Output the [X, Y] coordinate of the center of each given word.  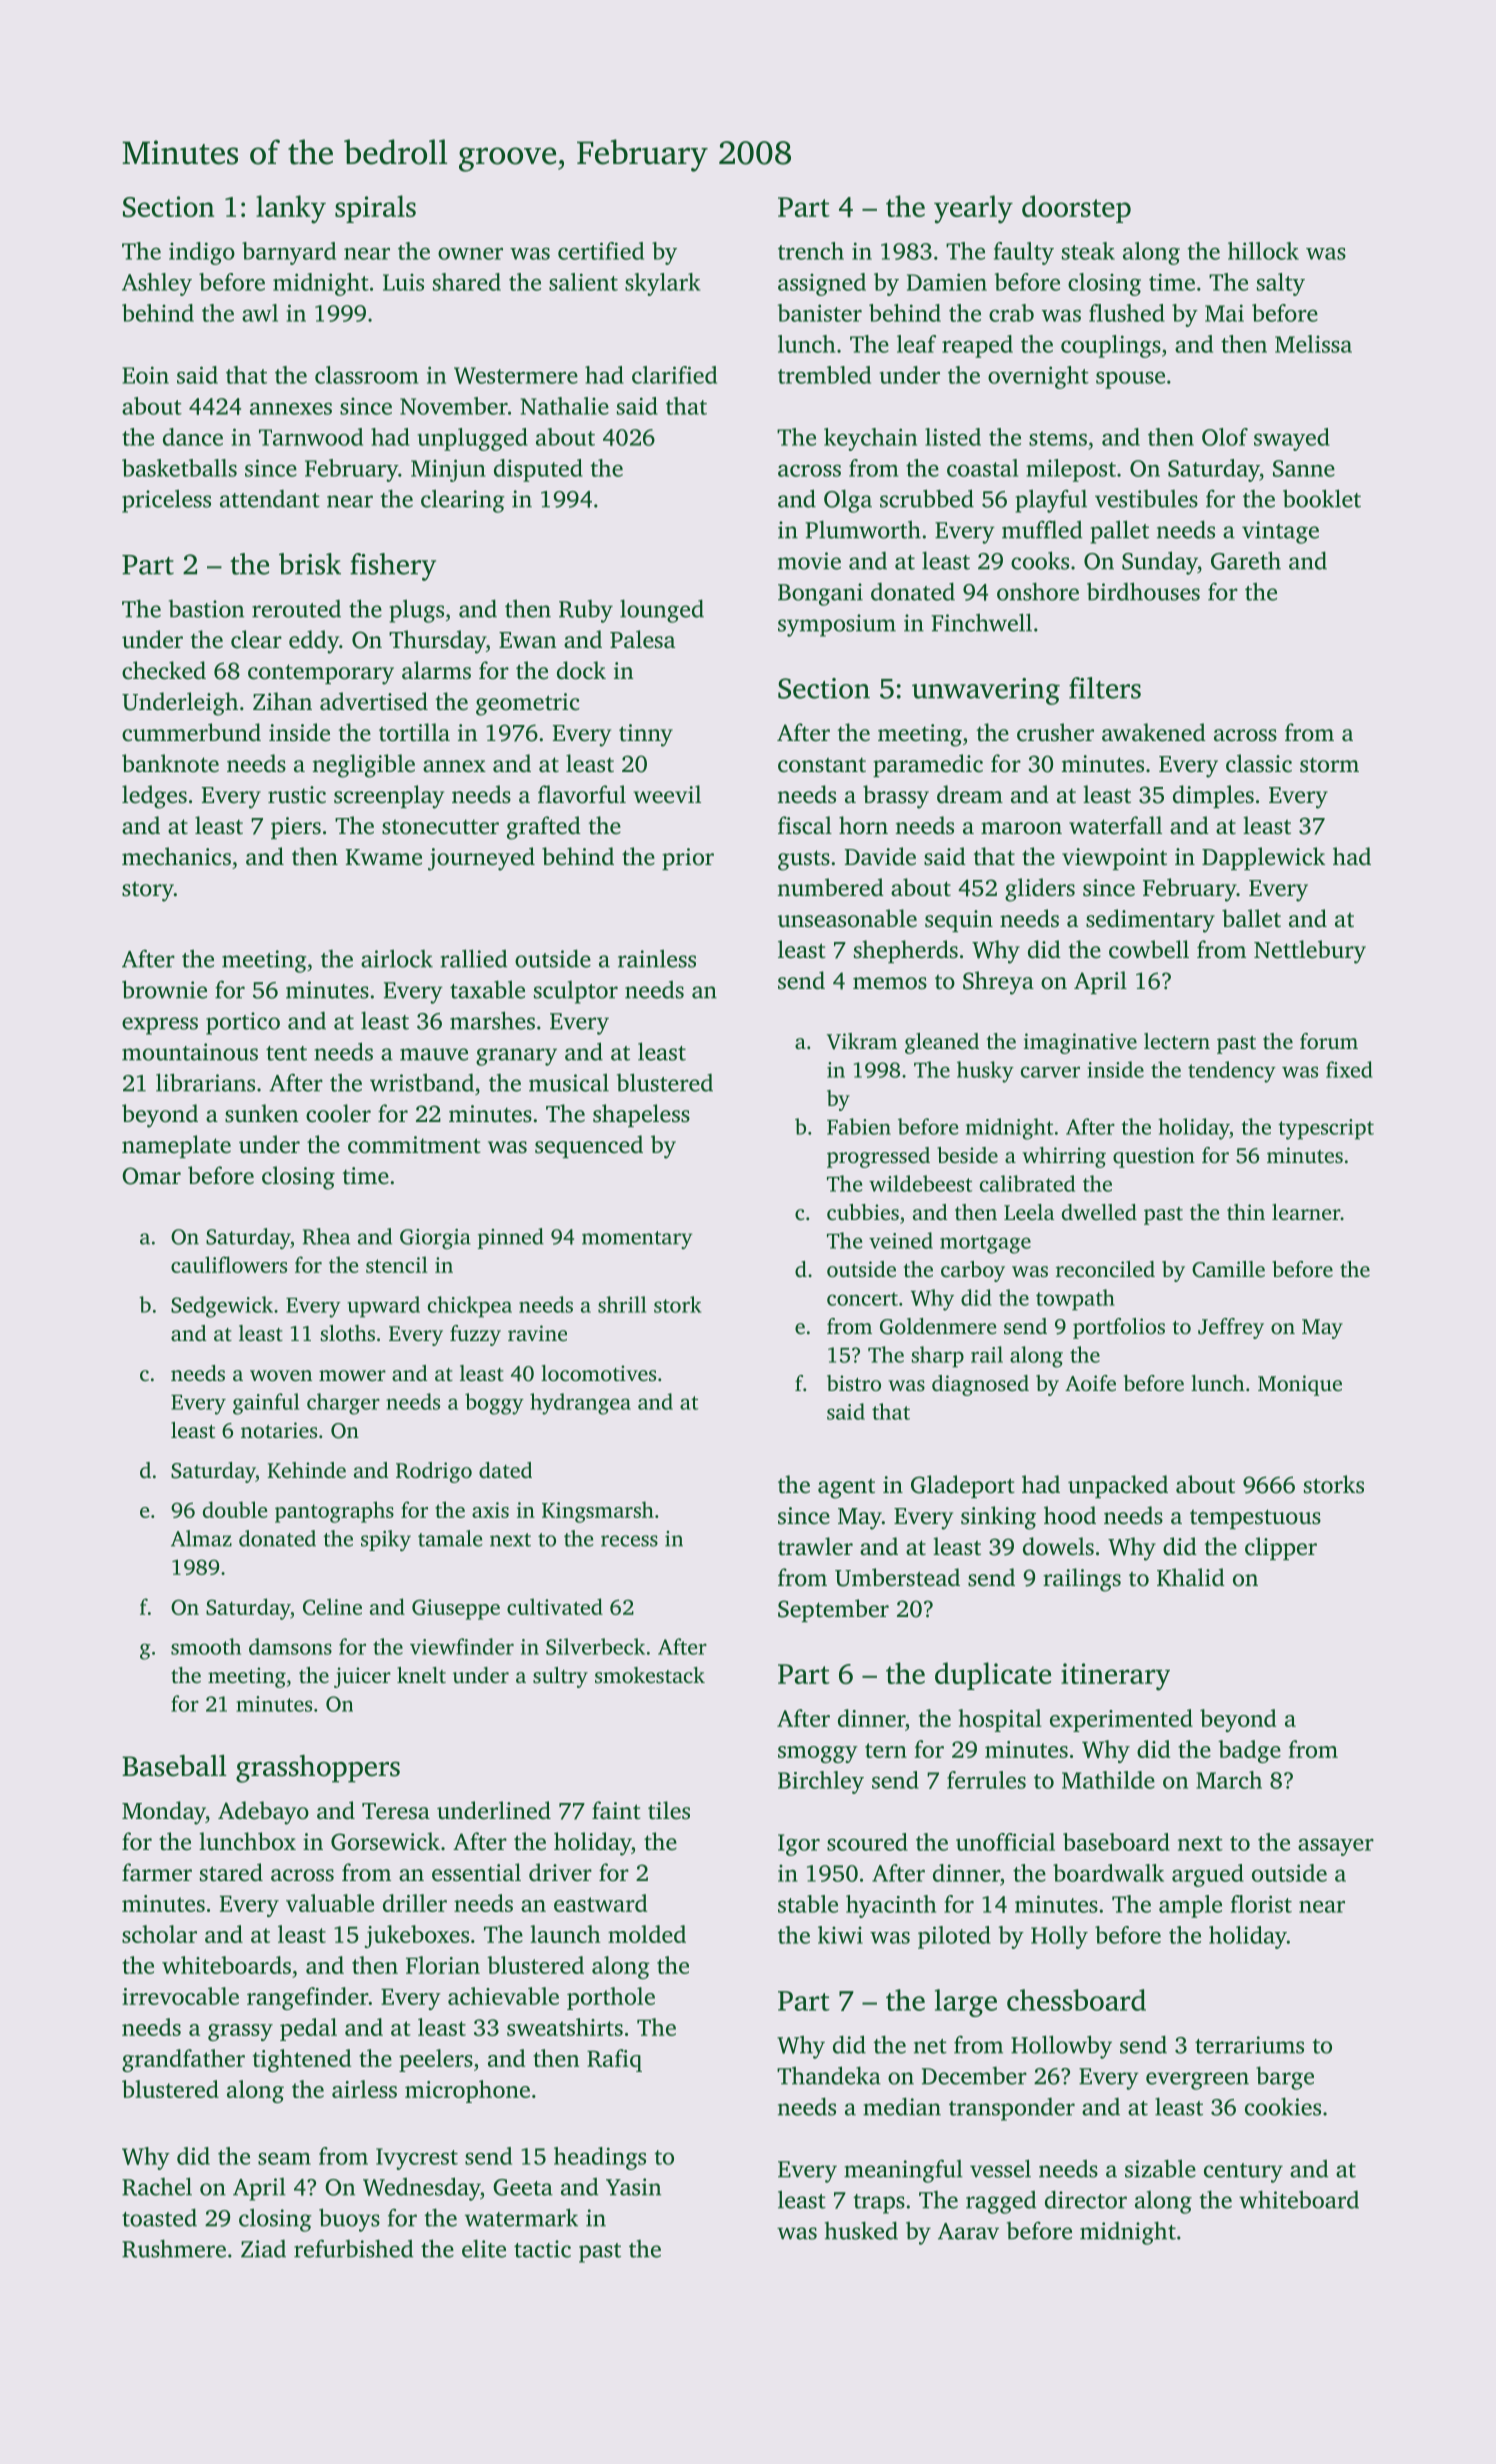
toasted [159, 2217]
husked [861, 2230]
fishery [393, 567]
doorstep [1076, 209]
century [1243, 2173]
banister [819, 313]
